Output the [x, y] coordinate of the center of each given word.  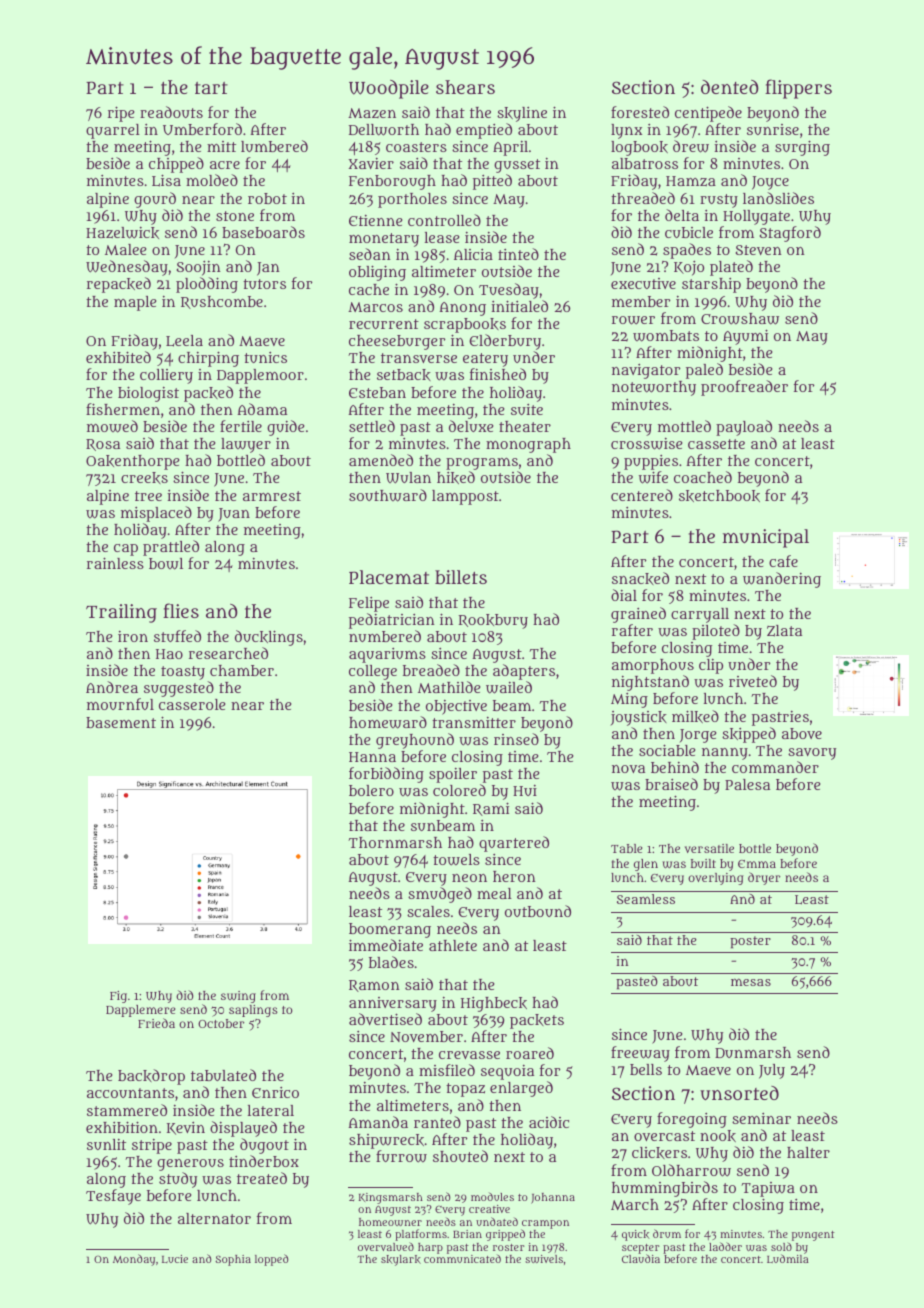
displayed [243, 1129]
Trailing [121, 613]
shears [465, 87]
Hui [525, 790]
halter [808, 1152]
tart [211, 88]
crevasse [469, 1055]
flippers [798, 89]
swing [238, 997]
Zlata [784, 631]
